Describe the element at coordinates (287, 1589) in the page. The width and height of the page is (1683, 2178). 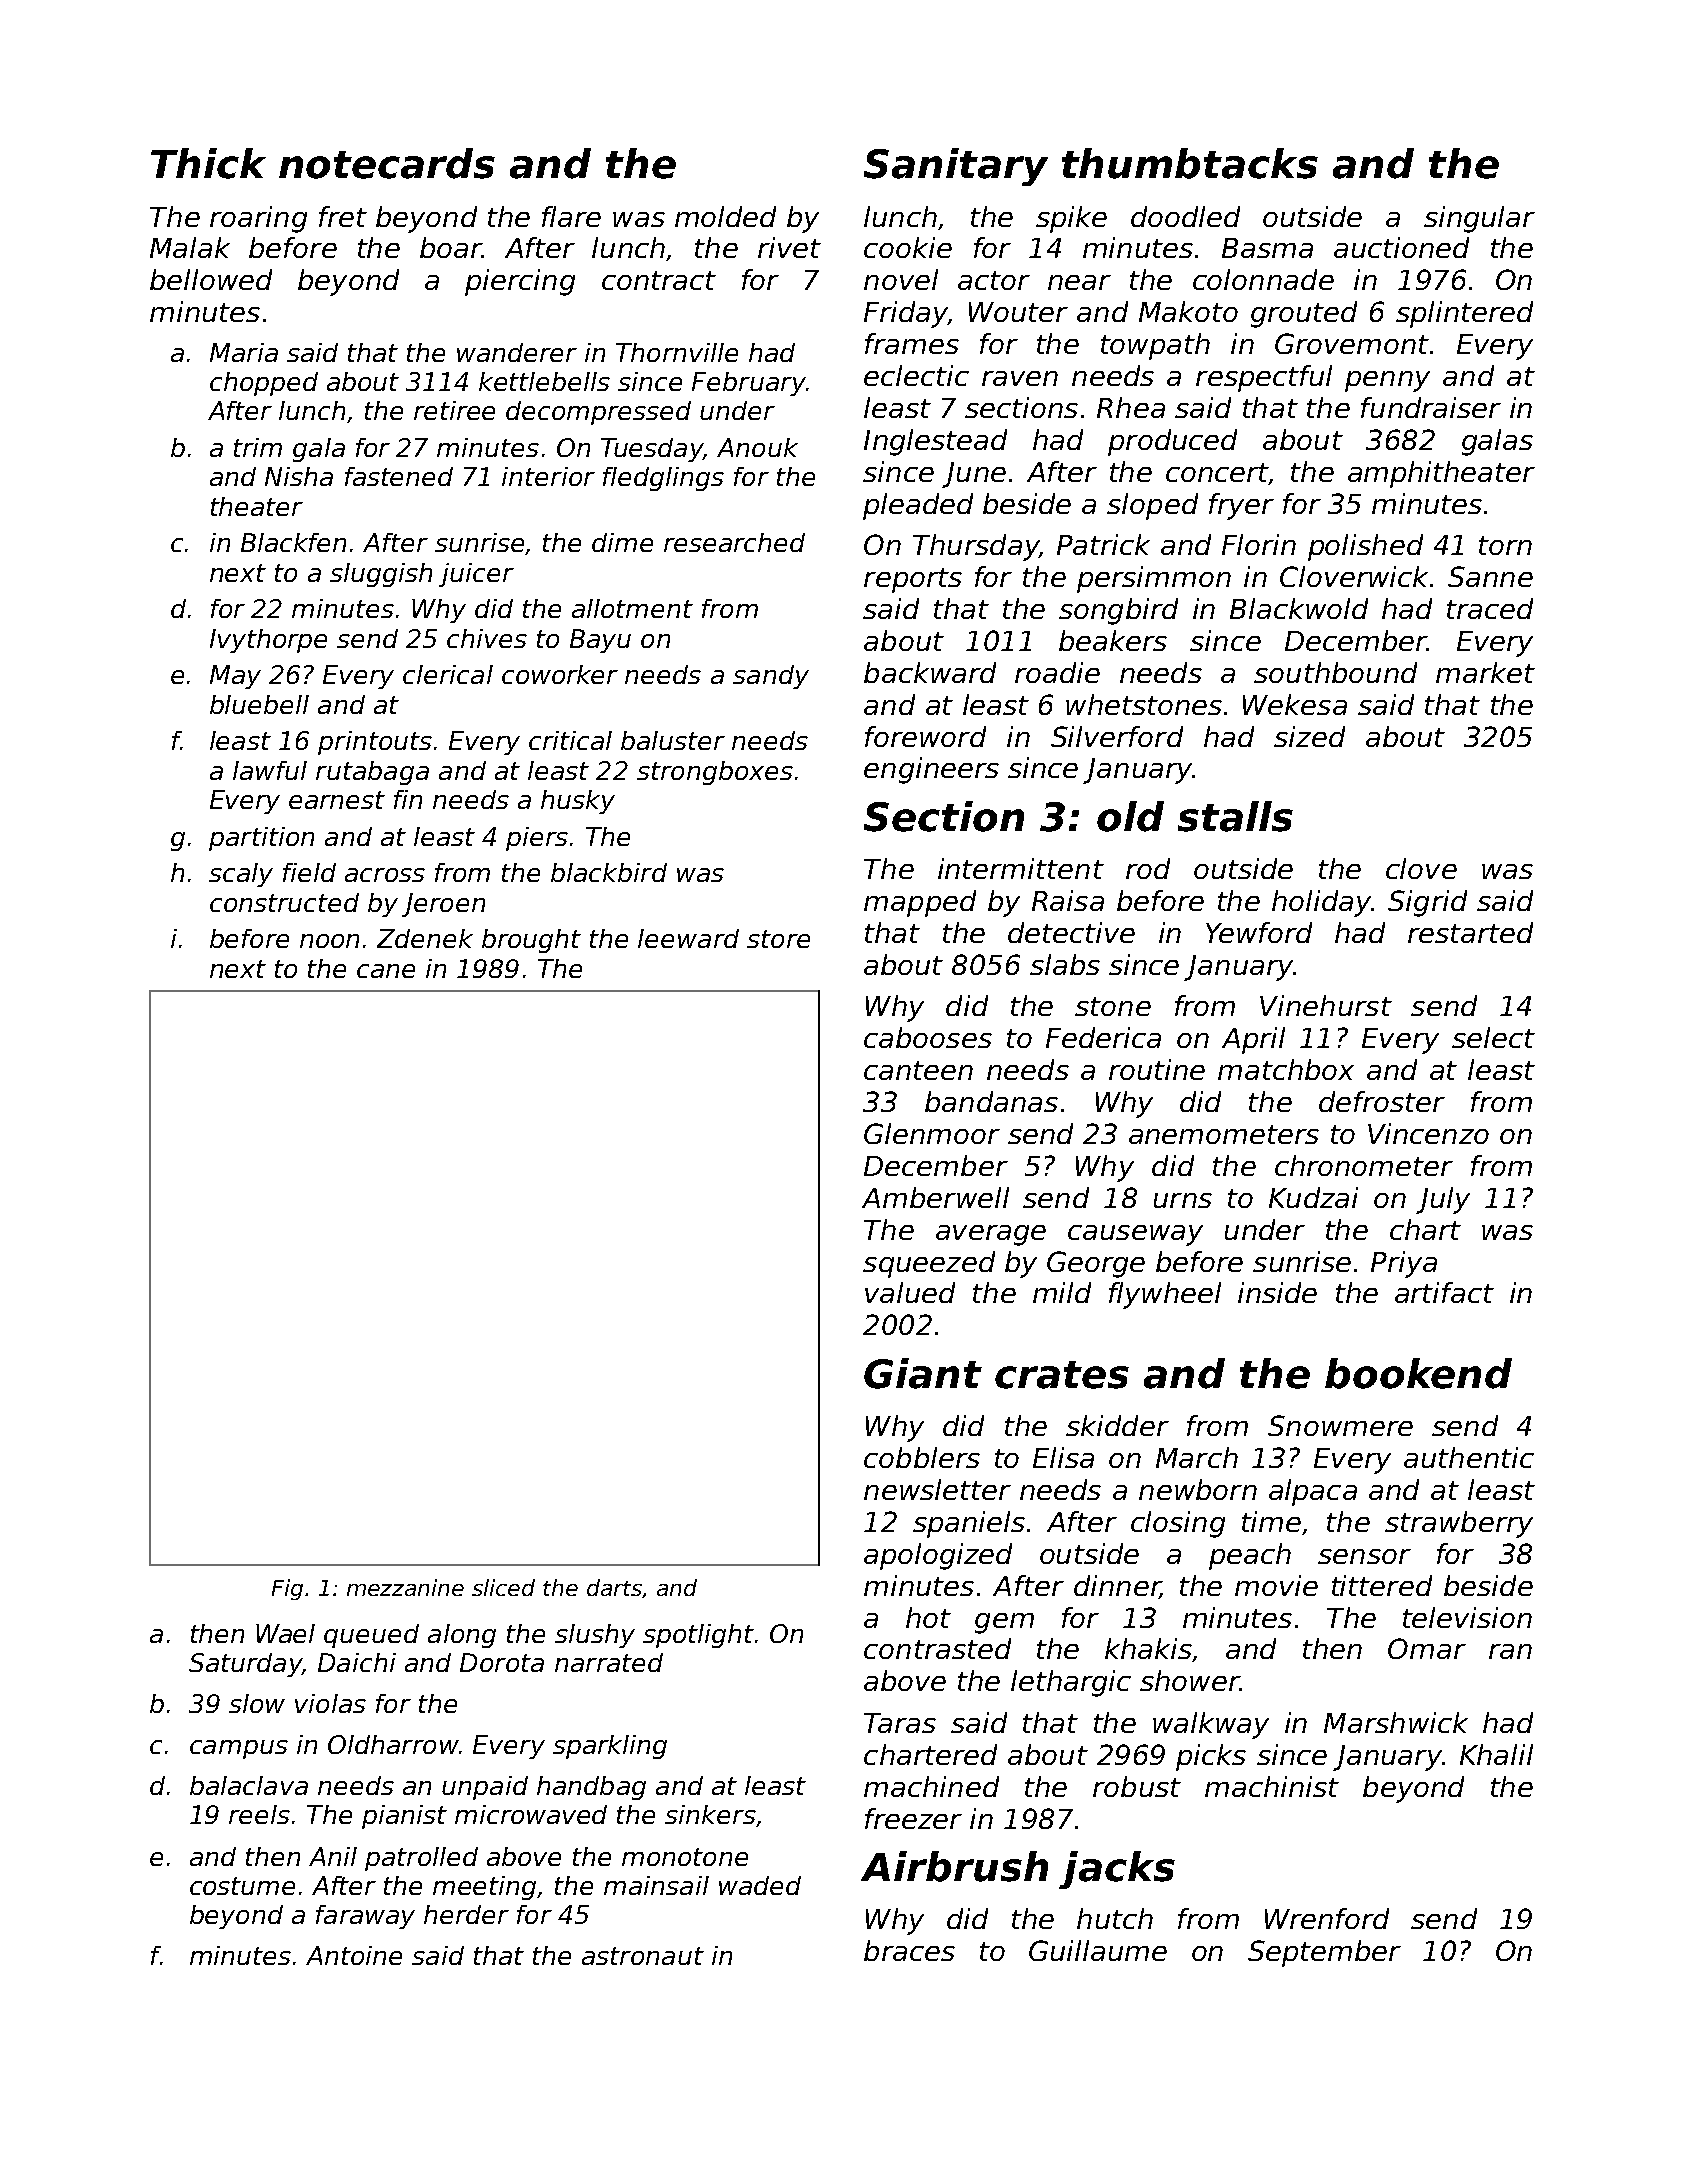
I see `Fig` at that location.
